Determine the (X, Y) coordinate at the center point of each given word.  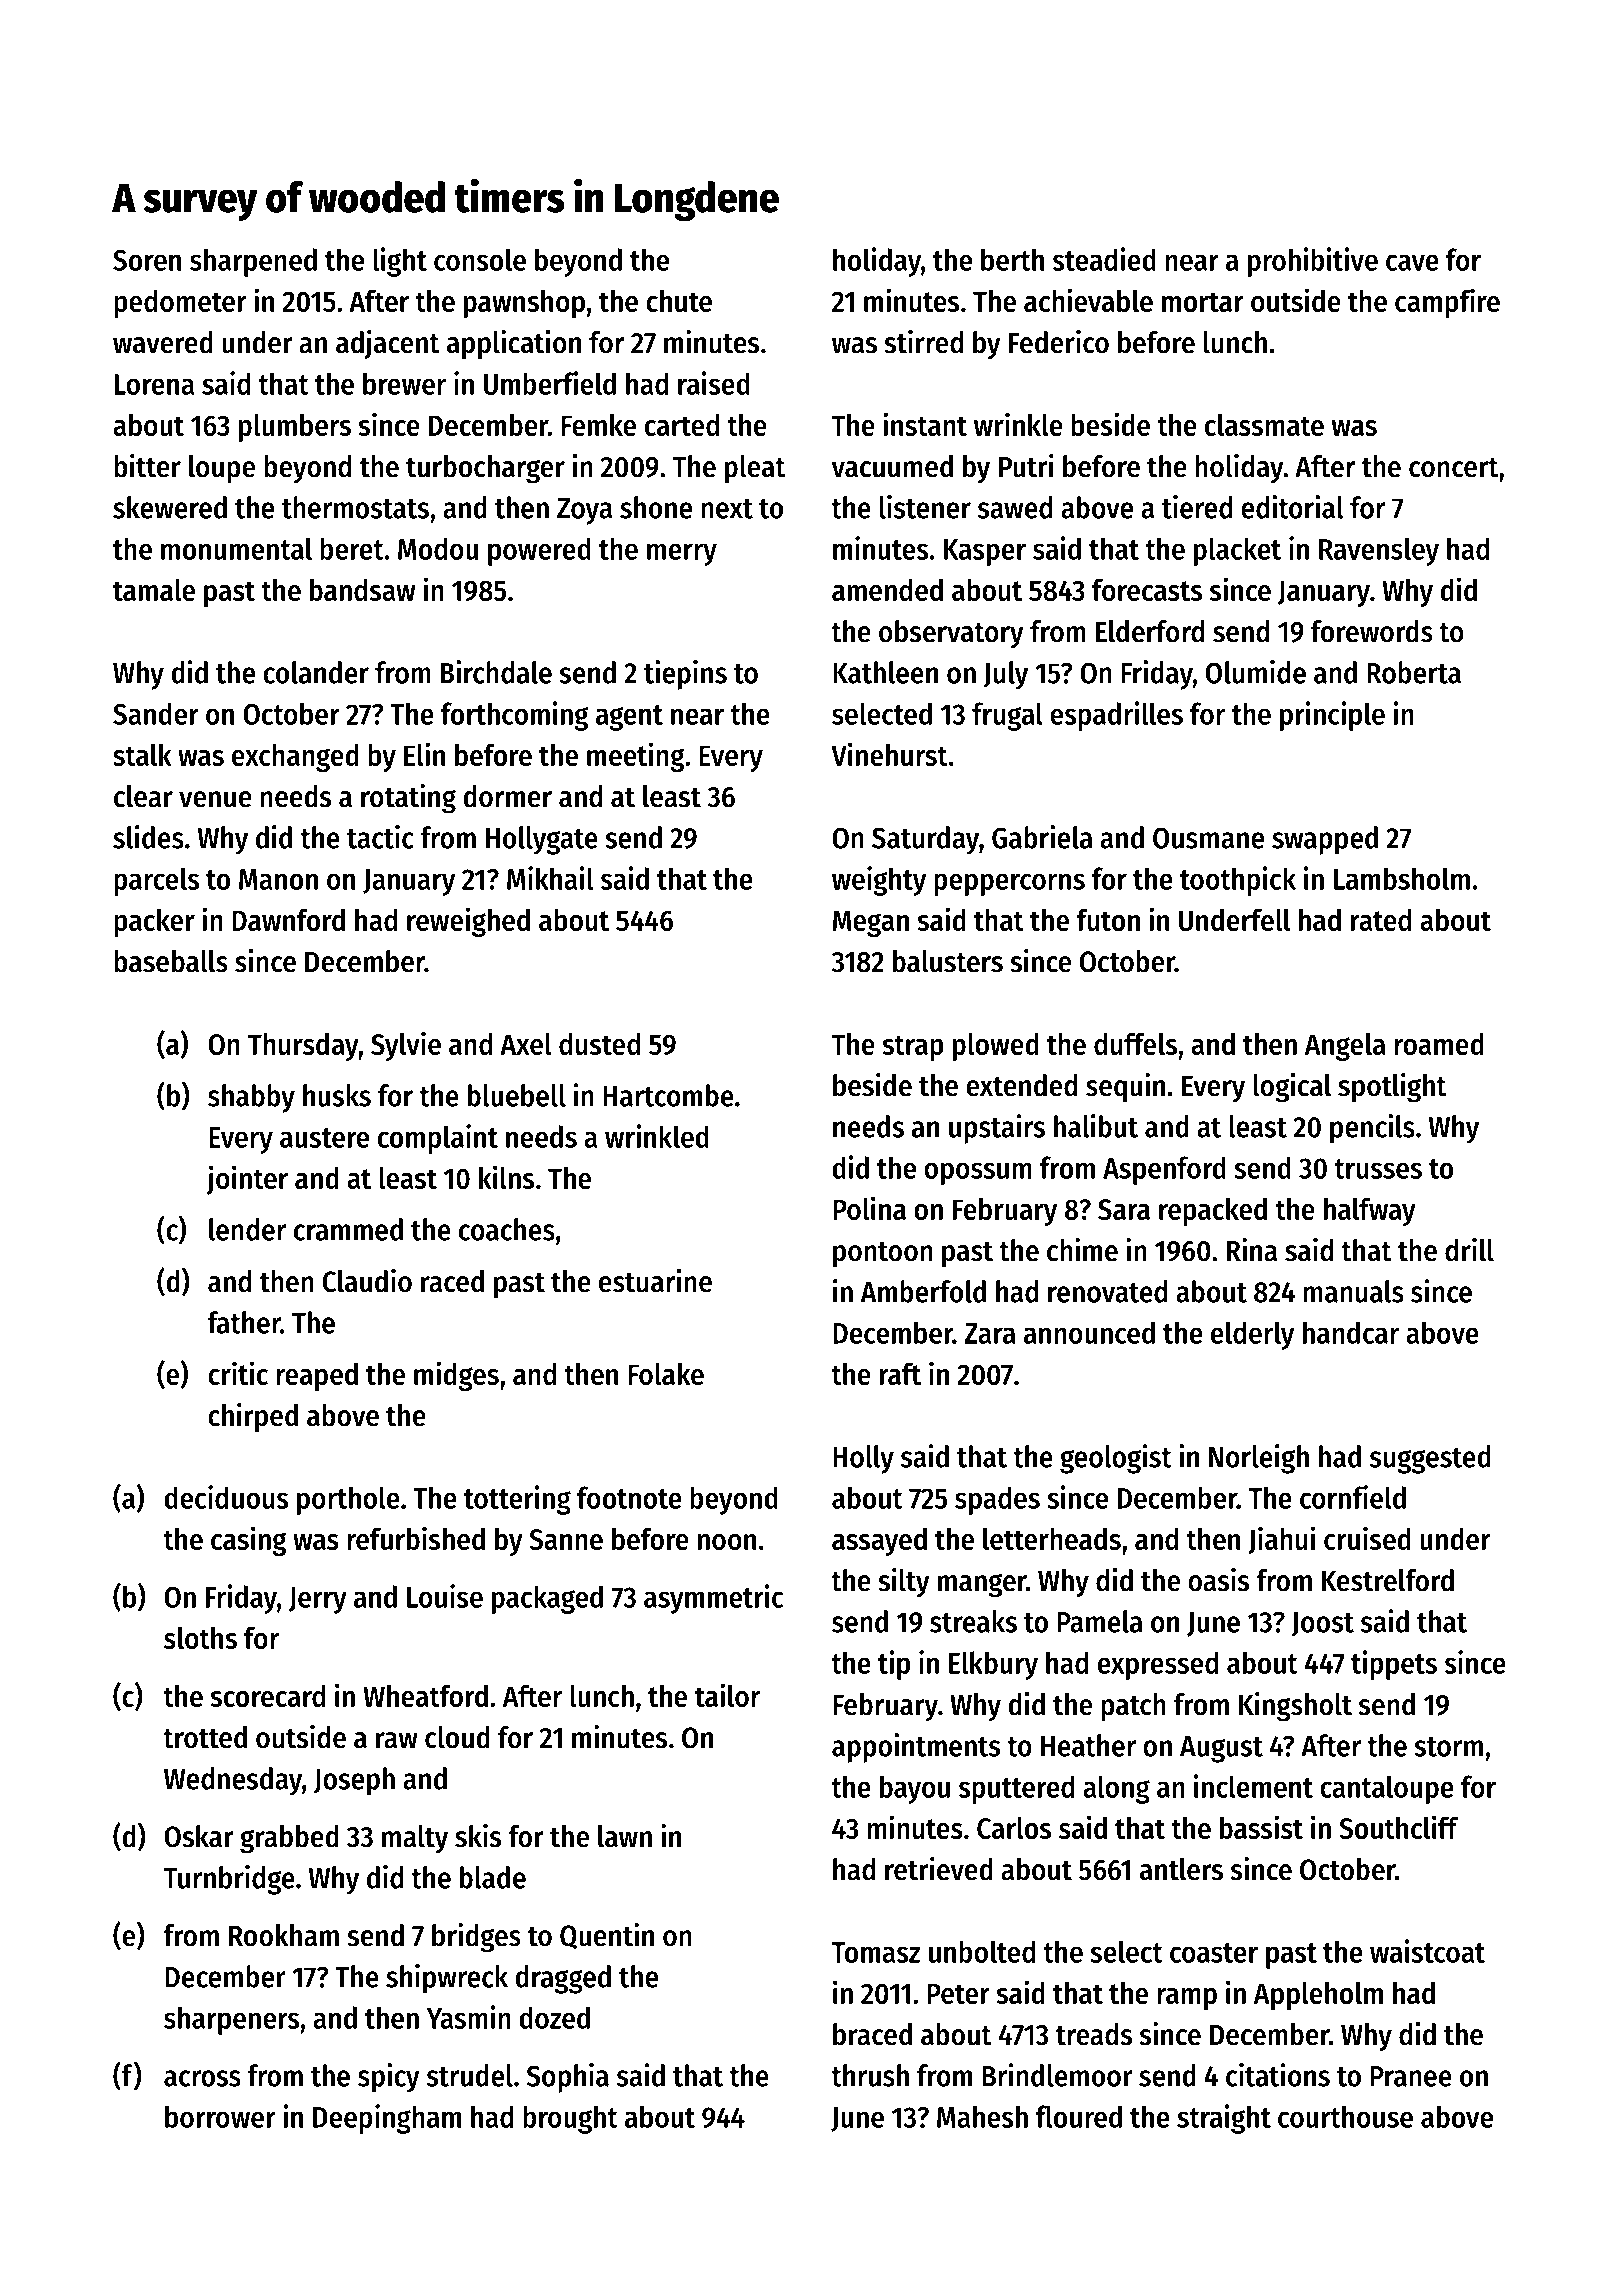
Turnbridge (229, 1880)
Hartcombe (668, 1095)
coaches (507, 1229)
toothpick (1238, 881)
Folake (666, 1374)
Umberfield (550, 383)
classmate (1264, 425)
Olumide (1256, 672)
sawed (1015, 507)
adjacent (388, 344)
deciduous (226, 1497)
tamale (154, 590)
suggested (1430, 1459)
